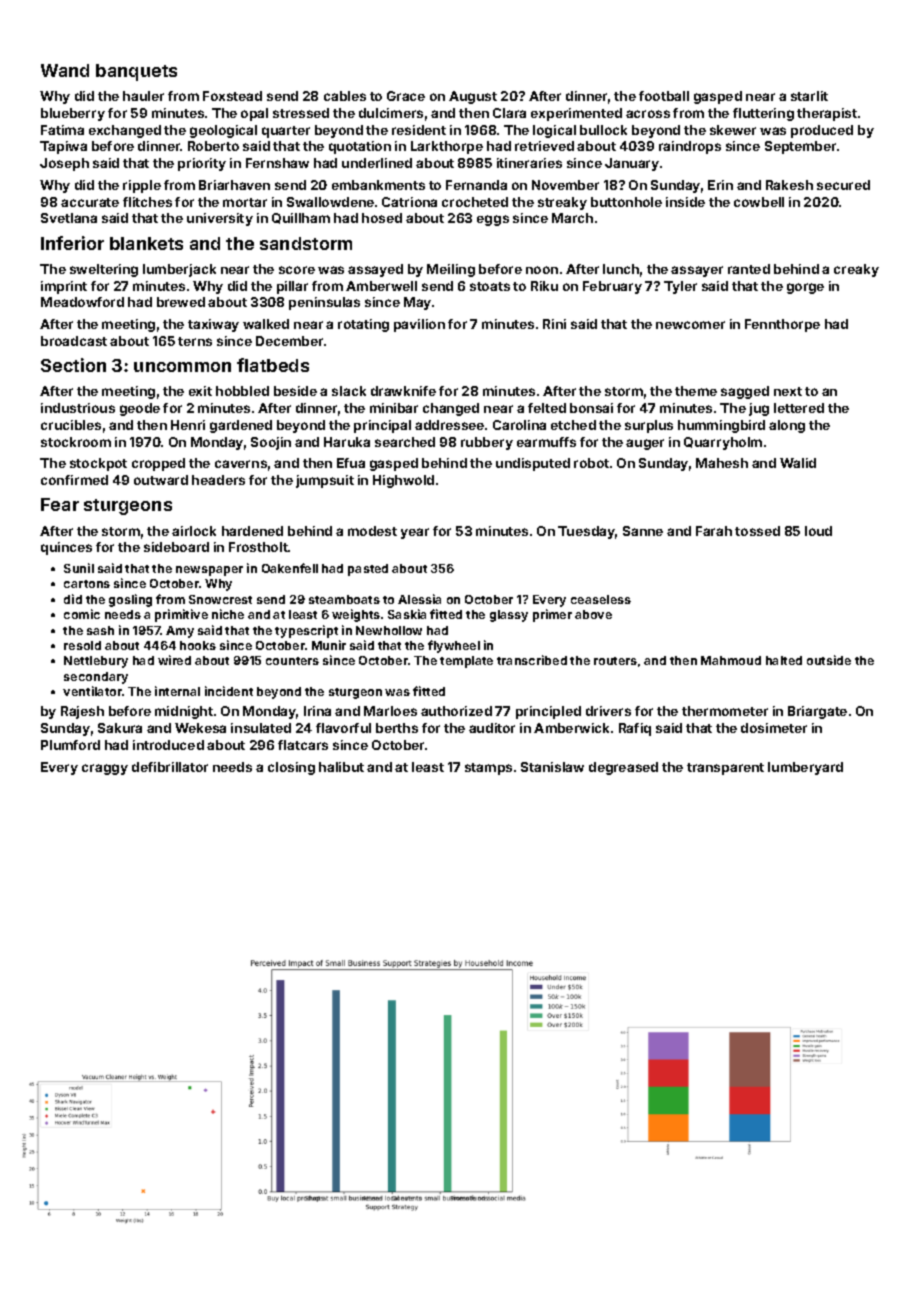 Image resolution: width=924 pixels, height=1308 pixels. Describe the element at coordinates (341, 767) in the page. I see `halibut` at that location.
